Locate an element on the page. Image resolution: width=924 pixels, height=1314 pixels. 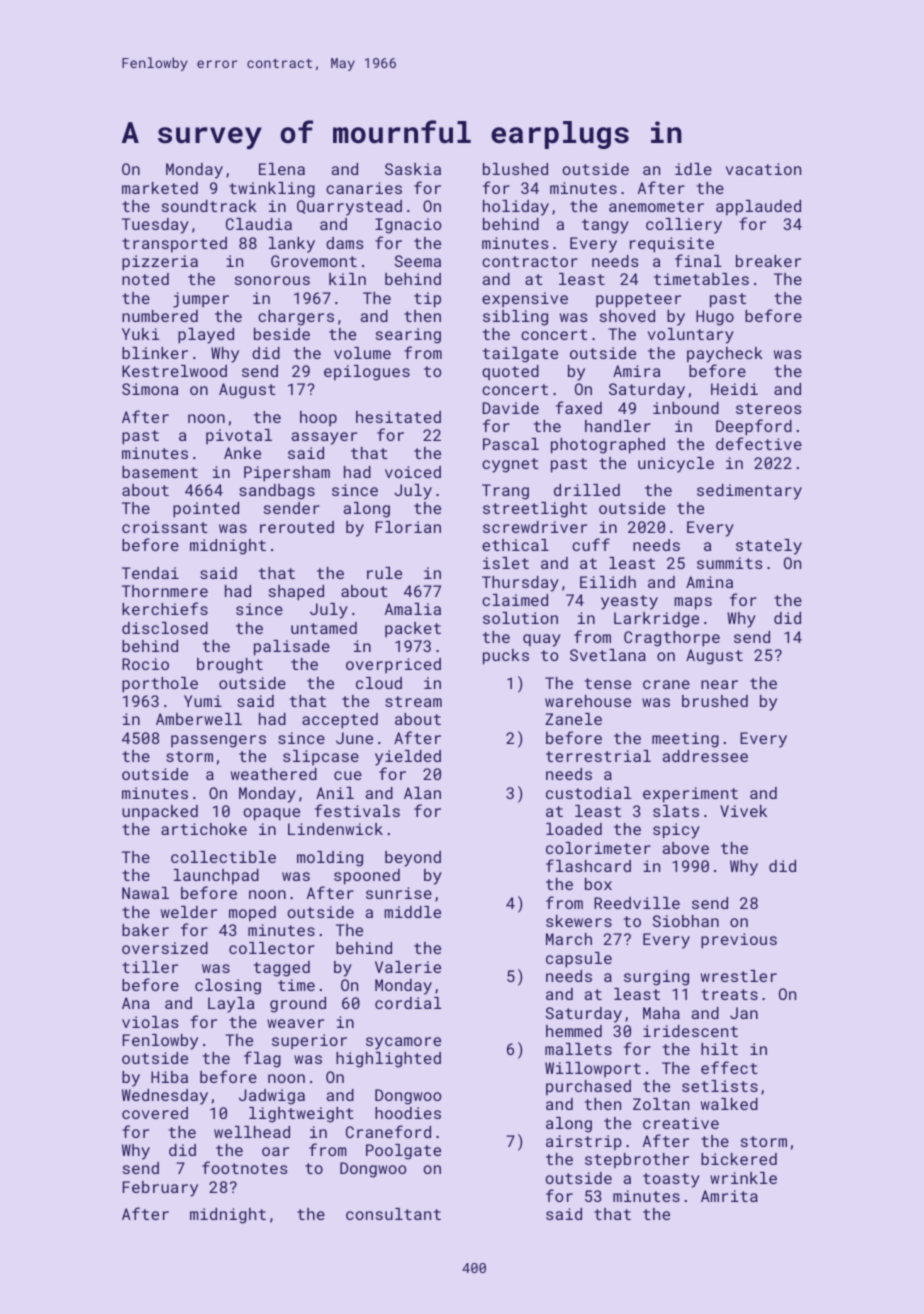
Simona is located at coordinates (150, 389).
